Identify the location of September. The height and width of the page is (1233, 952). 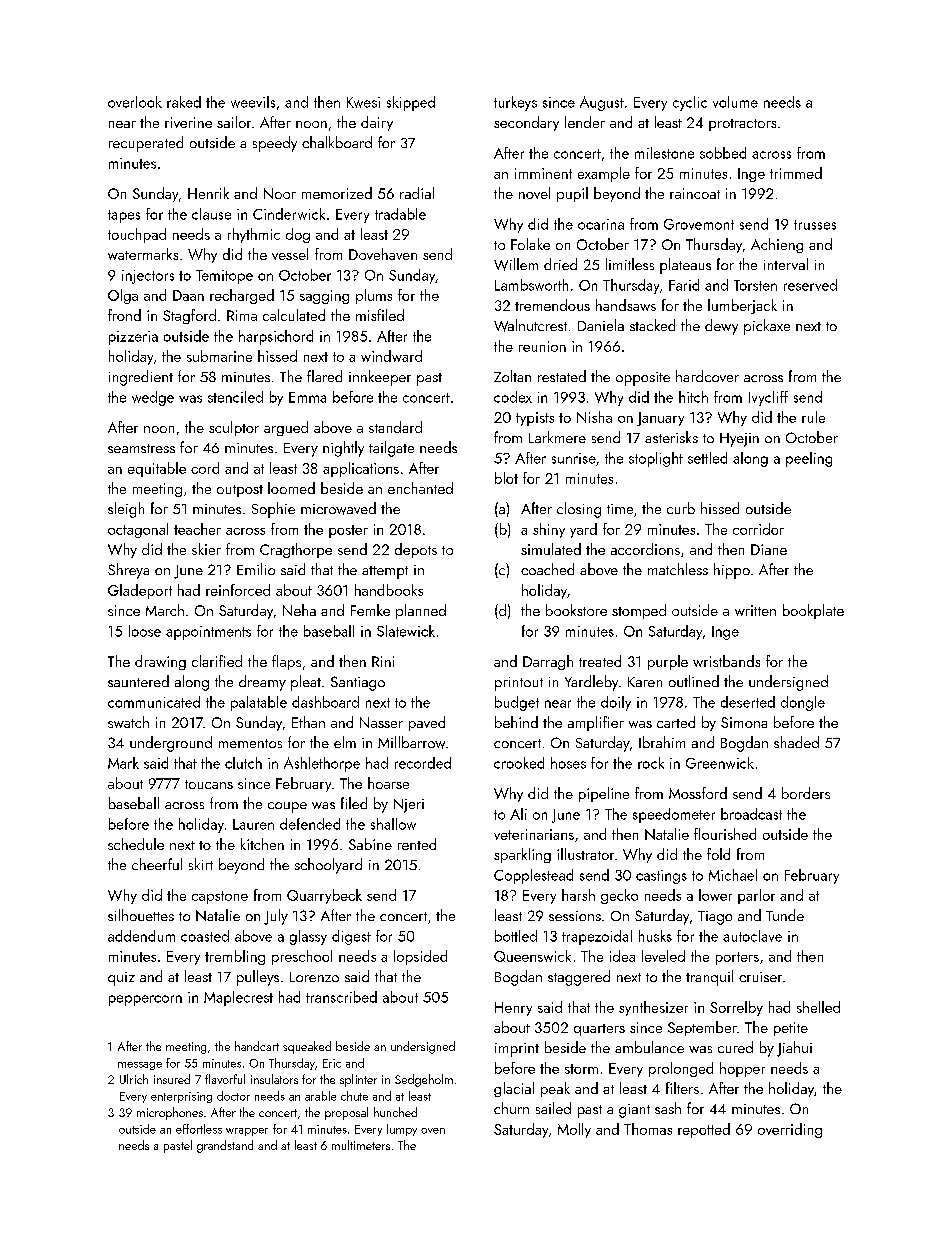
(702, 1028).
